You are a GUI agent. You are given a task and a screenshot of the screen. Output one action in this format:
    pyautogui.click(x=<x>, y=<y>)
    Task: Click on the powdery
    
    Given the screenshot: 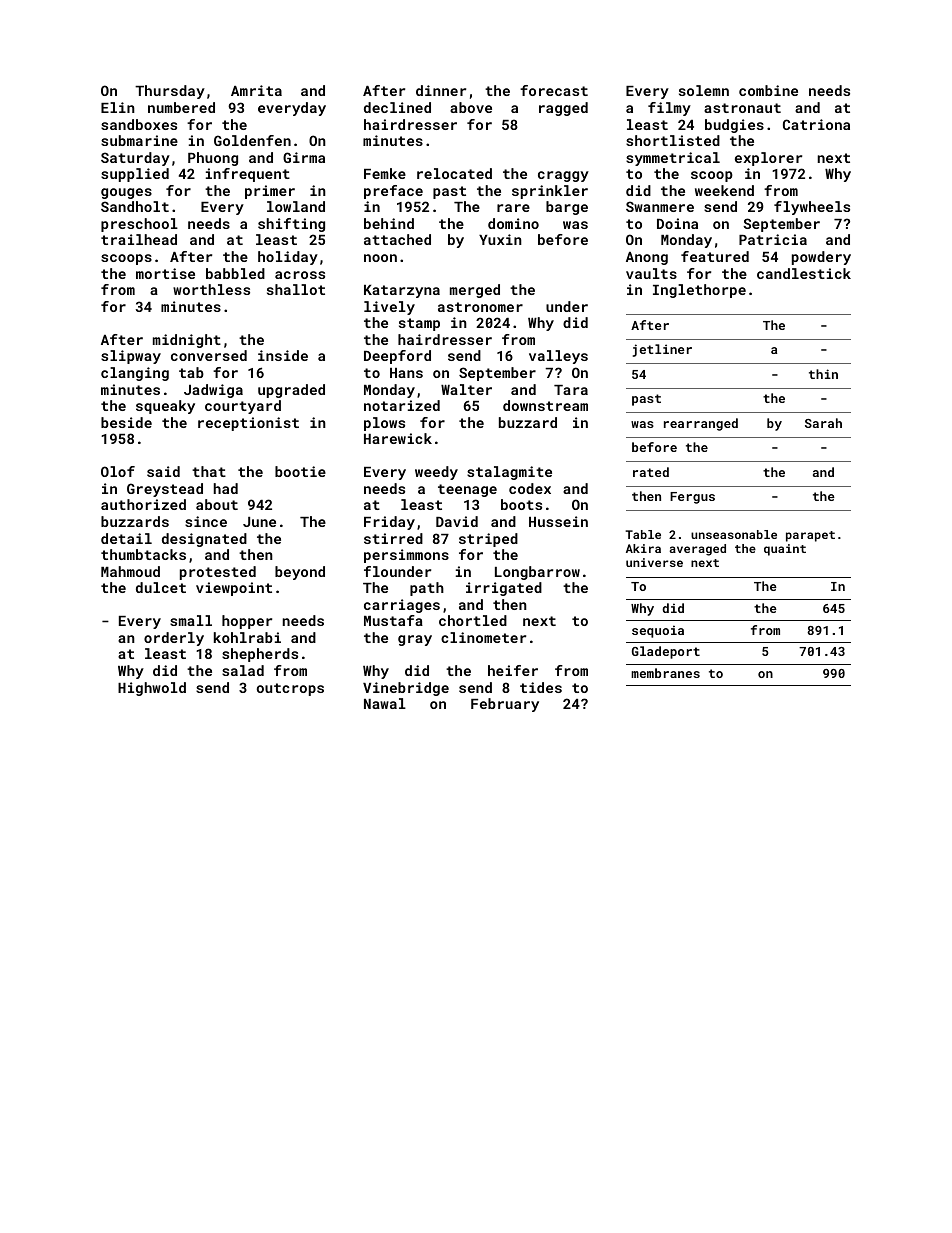 What is the action you would take?
    pyautogui.click(x=821, y=258)
